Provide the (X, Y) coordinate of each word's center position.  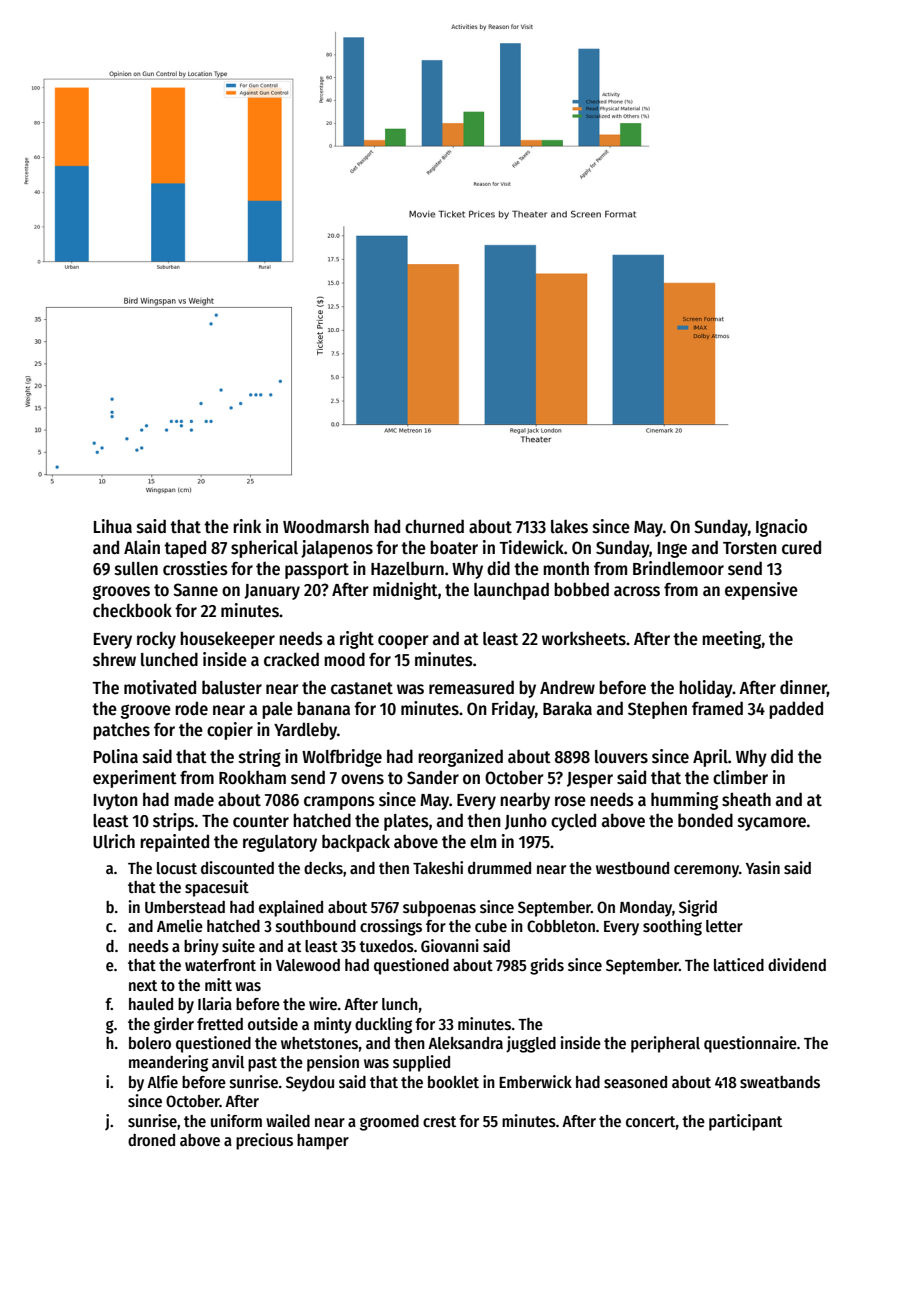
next (143, 985)
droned (151, 1140)
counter (261, 821)
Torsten (750, 548)
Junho (526, 822)
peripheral (665, 1044)
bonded (705, 820)
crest (439, 1121)
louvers (621, 757)
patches (121, 731)
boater (454, 547)
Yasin (763, 867)
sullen (136, 569)
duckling (383, 1025)
